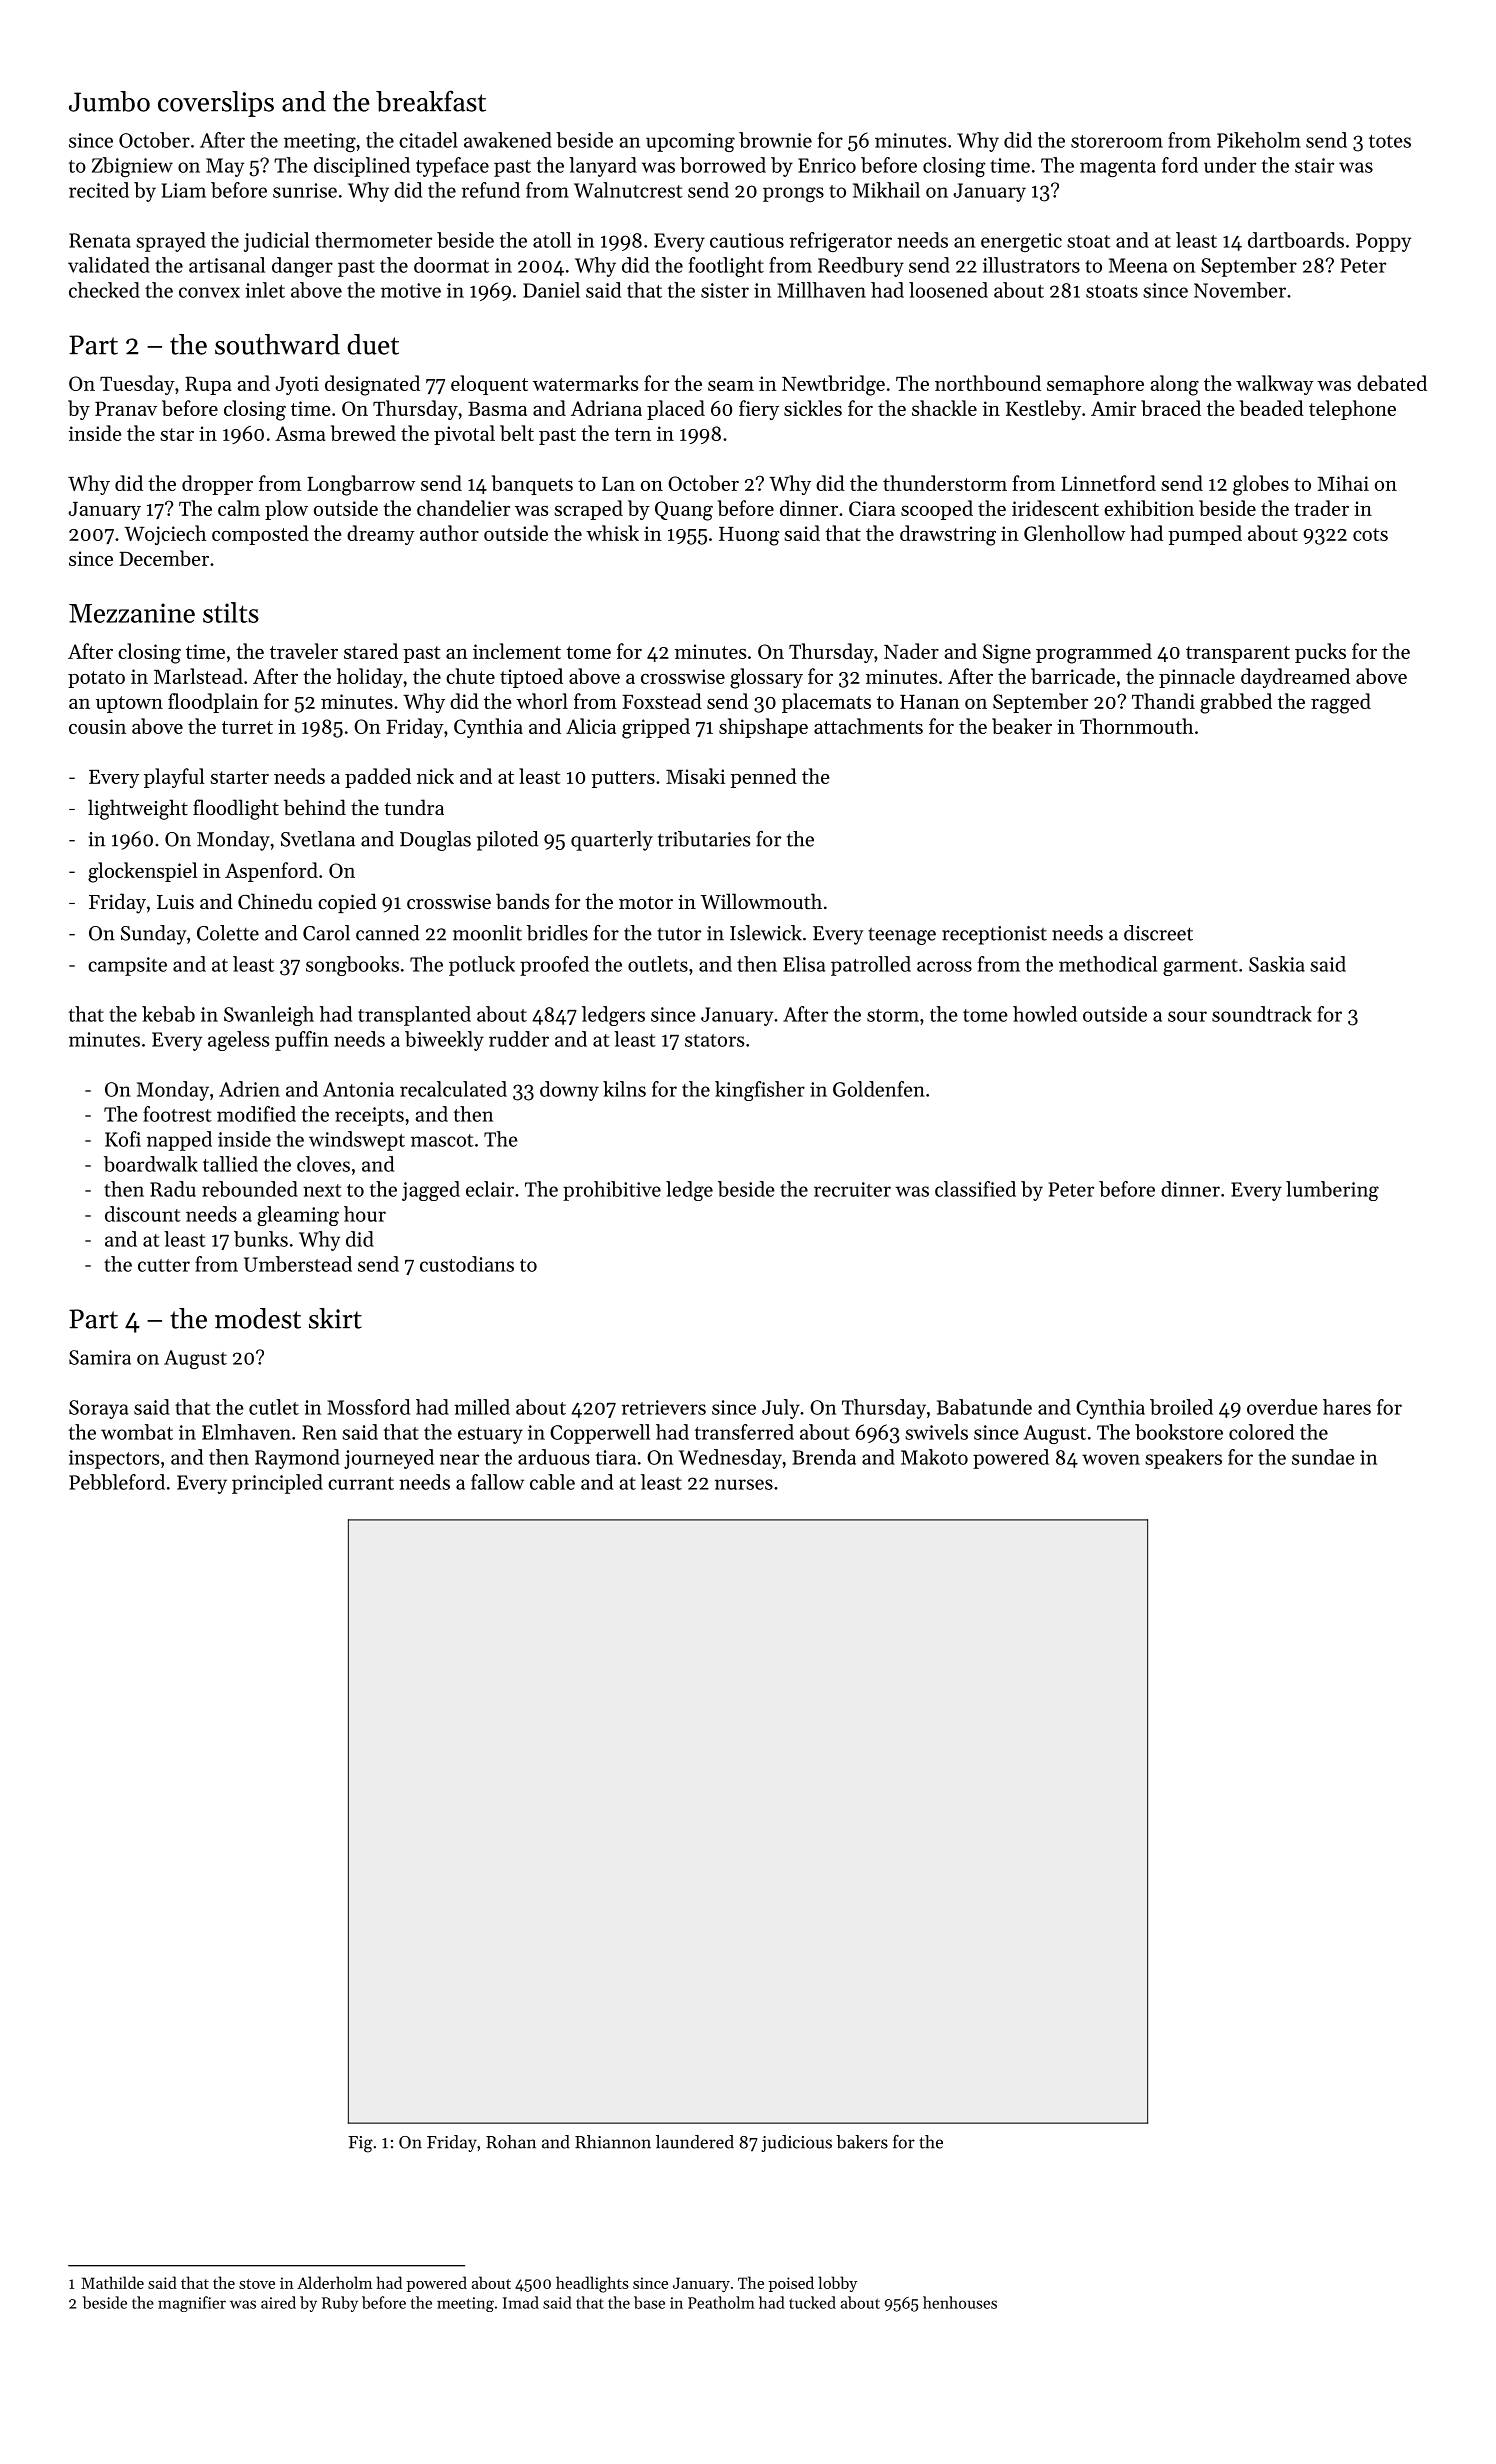 This document has width=1496, height=2464. What do you see at coordinates (1262, 1014) in the document?
I see `soundtrack` at bounding box center [1262, 1014].
